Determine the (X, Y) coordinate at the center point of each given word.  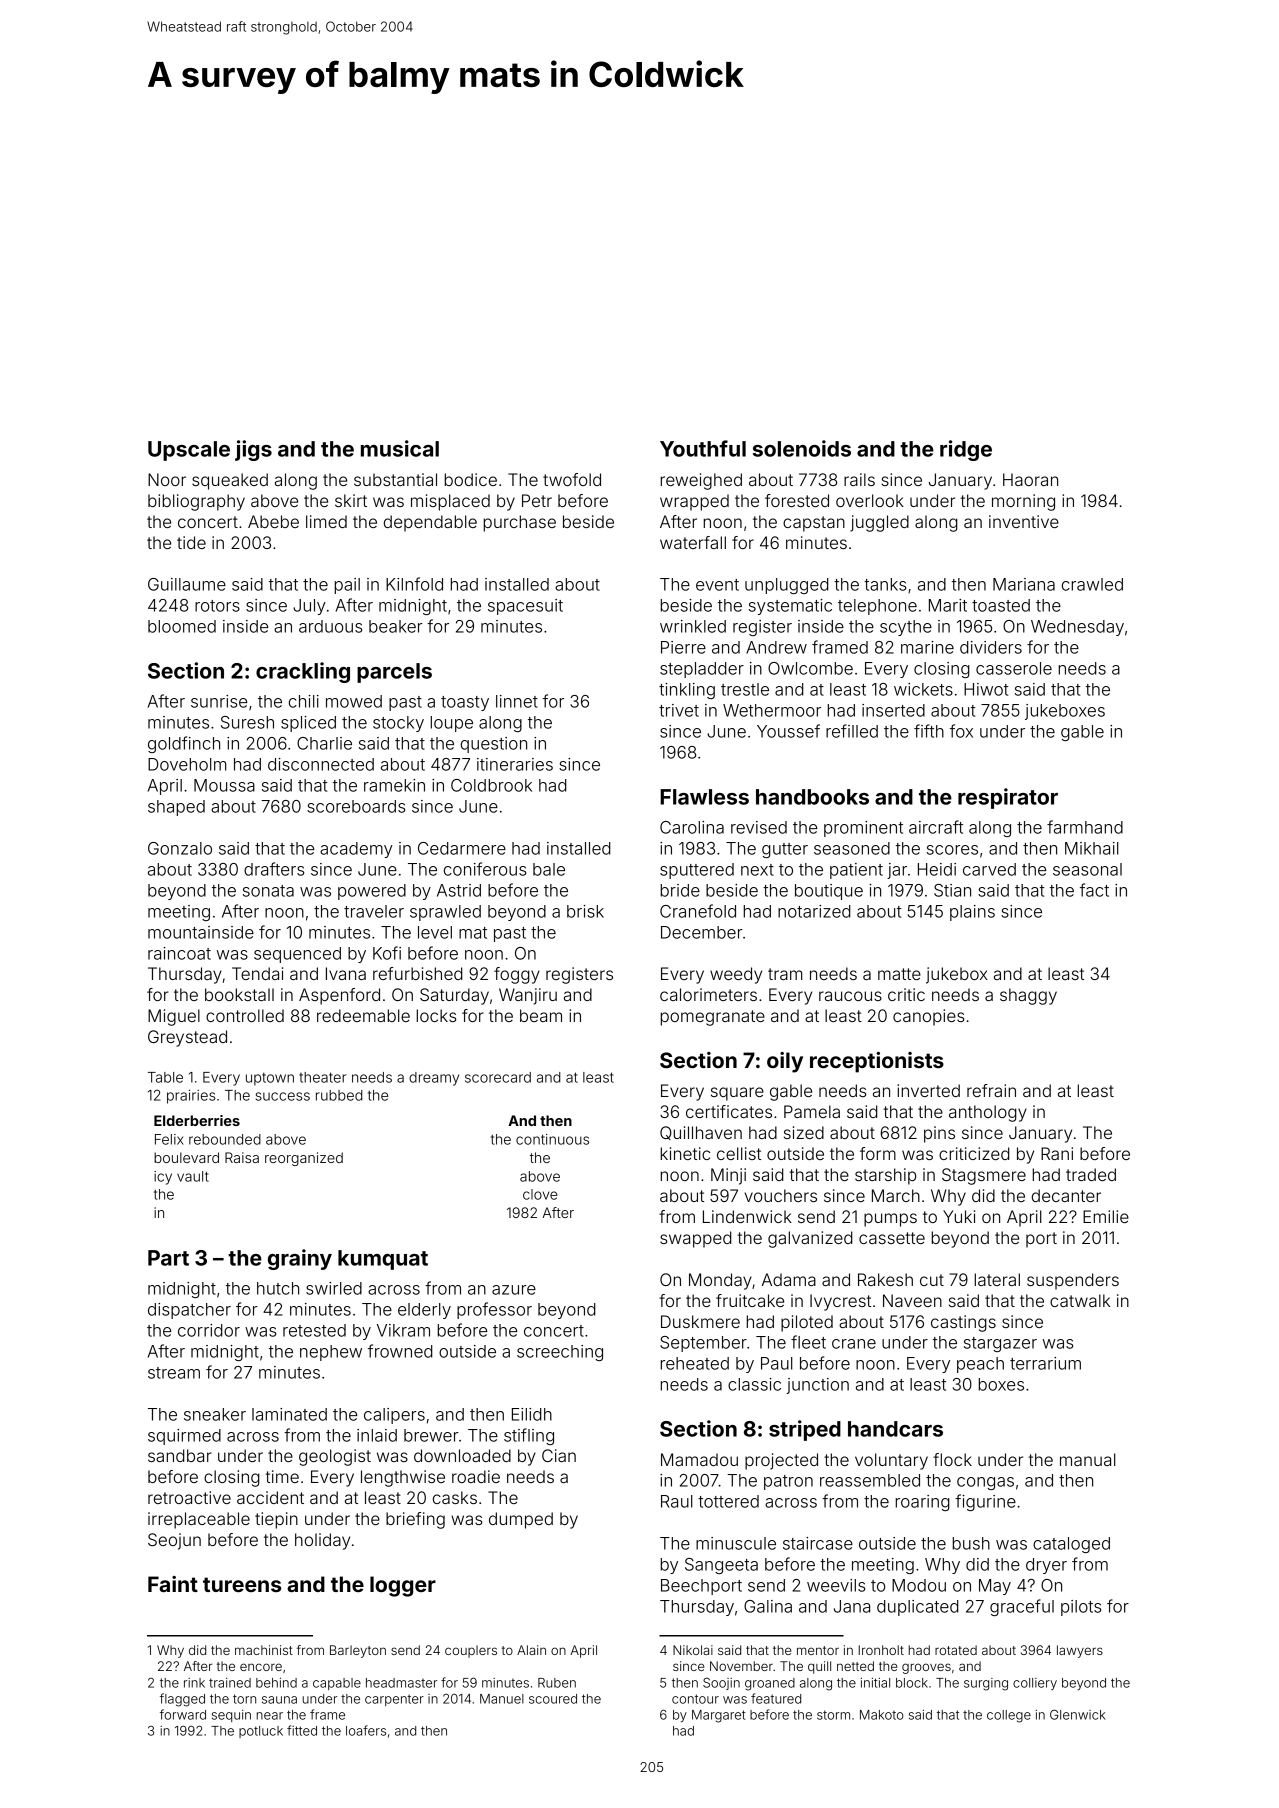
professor (494, 1310)
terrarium (1045, 1363)
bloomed (182, 626)
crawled (1092, 584)
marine (927, 647)
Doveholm (187, 764)
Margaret (719, 1716)
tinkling (687, 691)
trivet (679, 710)
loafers (366, 1730)
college (1009, 1716)
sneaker (215, 1414)
